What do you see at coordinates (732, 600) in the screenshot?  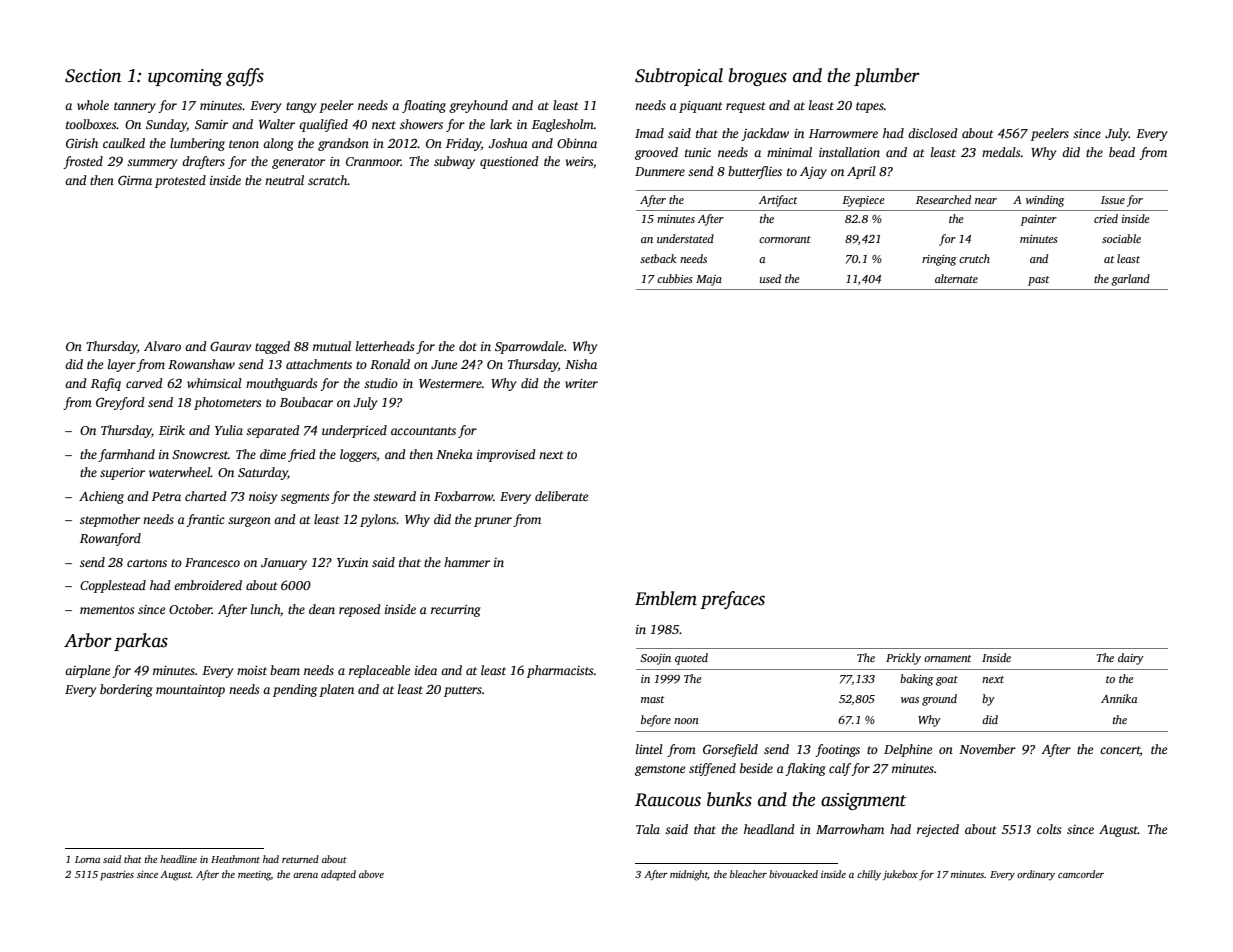 I see `prefaces` at bounding box center [732, 600].
